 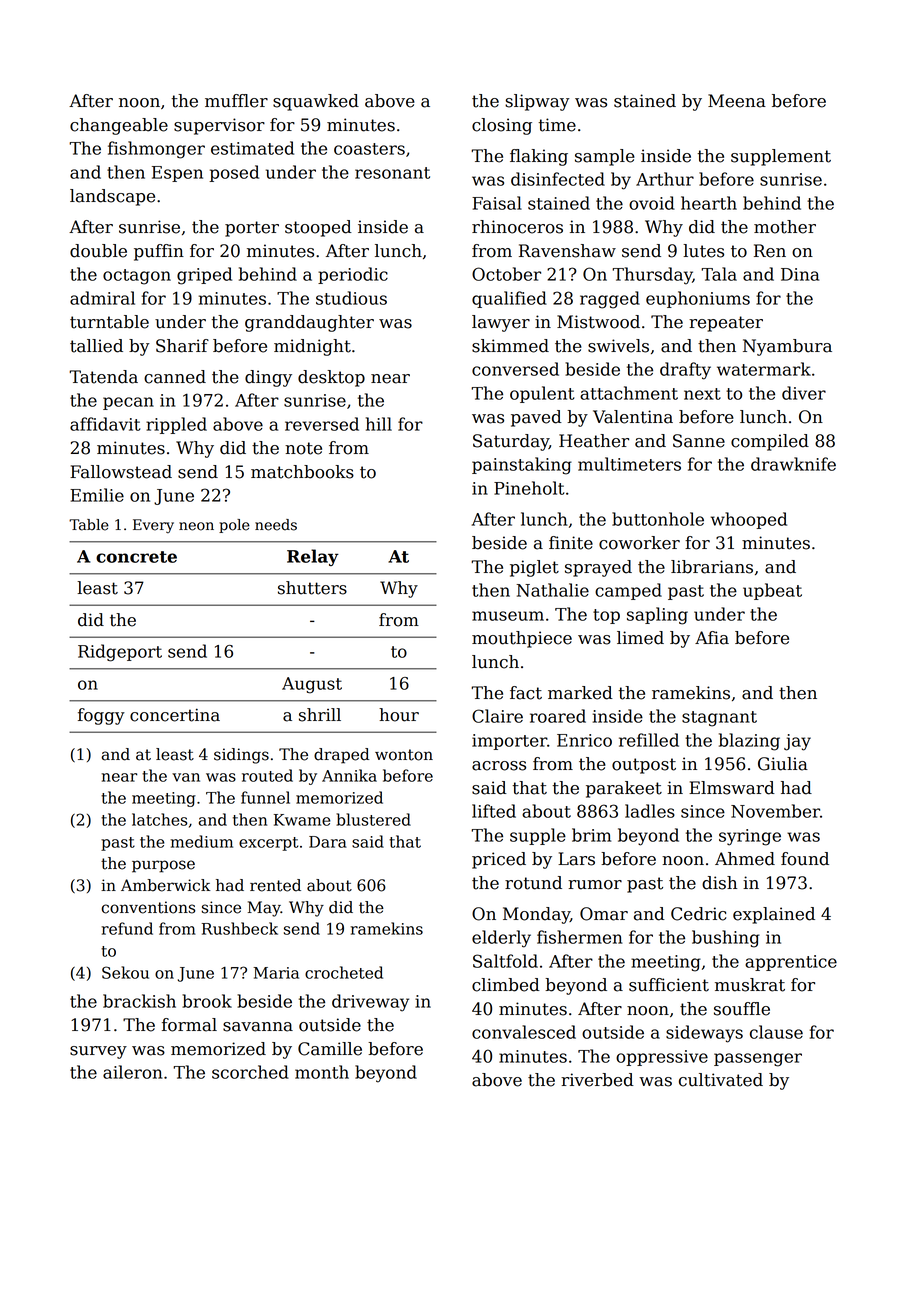 I want to click on latches, so click(x=159, y=819).
